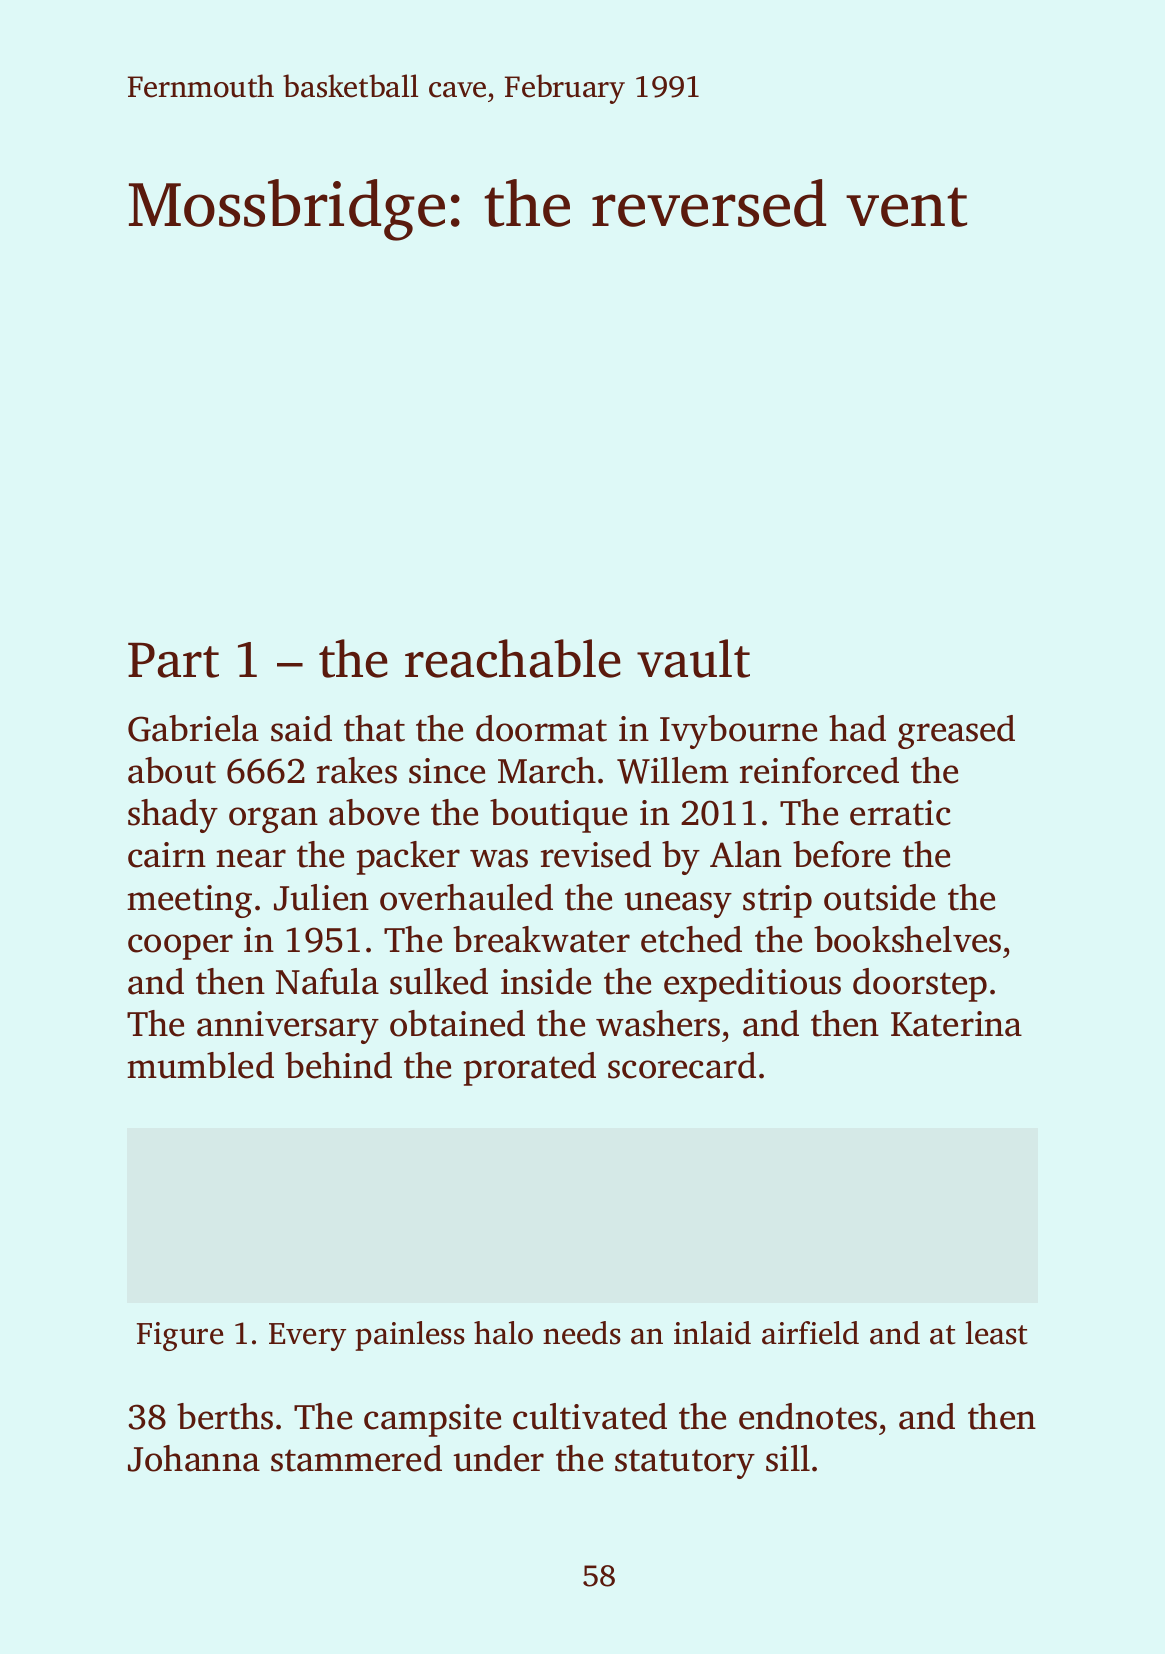  What do you see at coordinates (693, 658) in the image?
I see `vault` at bounding box center [693, 658].
